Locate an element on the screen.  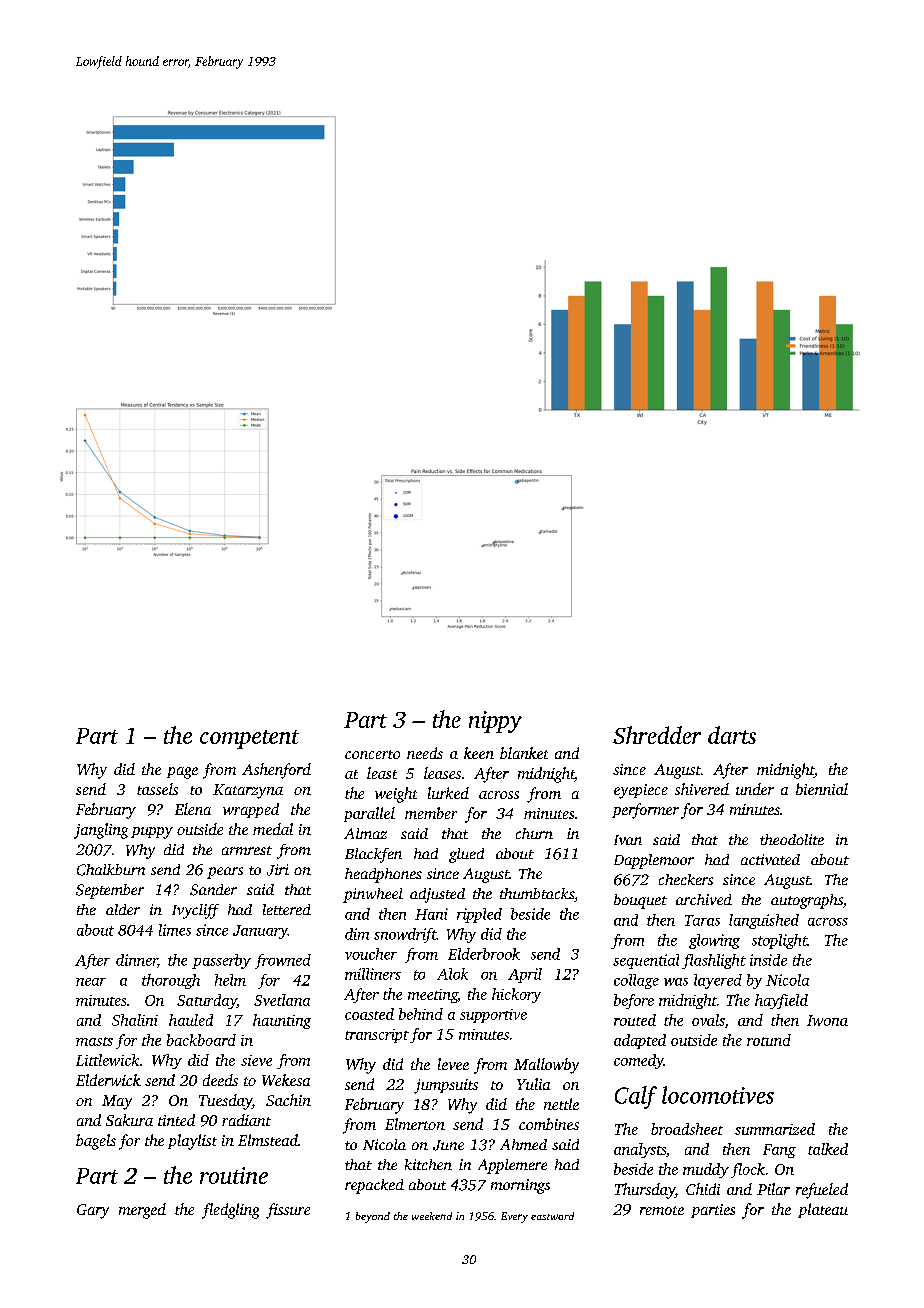
backboard is located at coordinates (201, 1040).
